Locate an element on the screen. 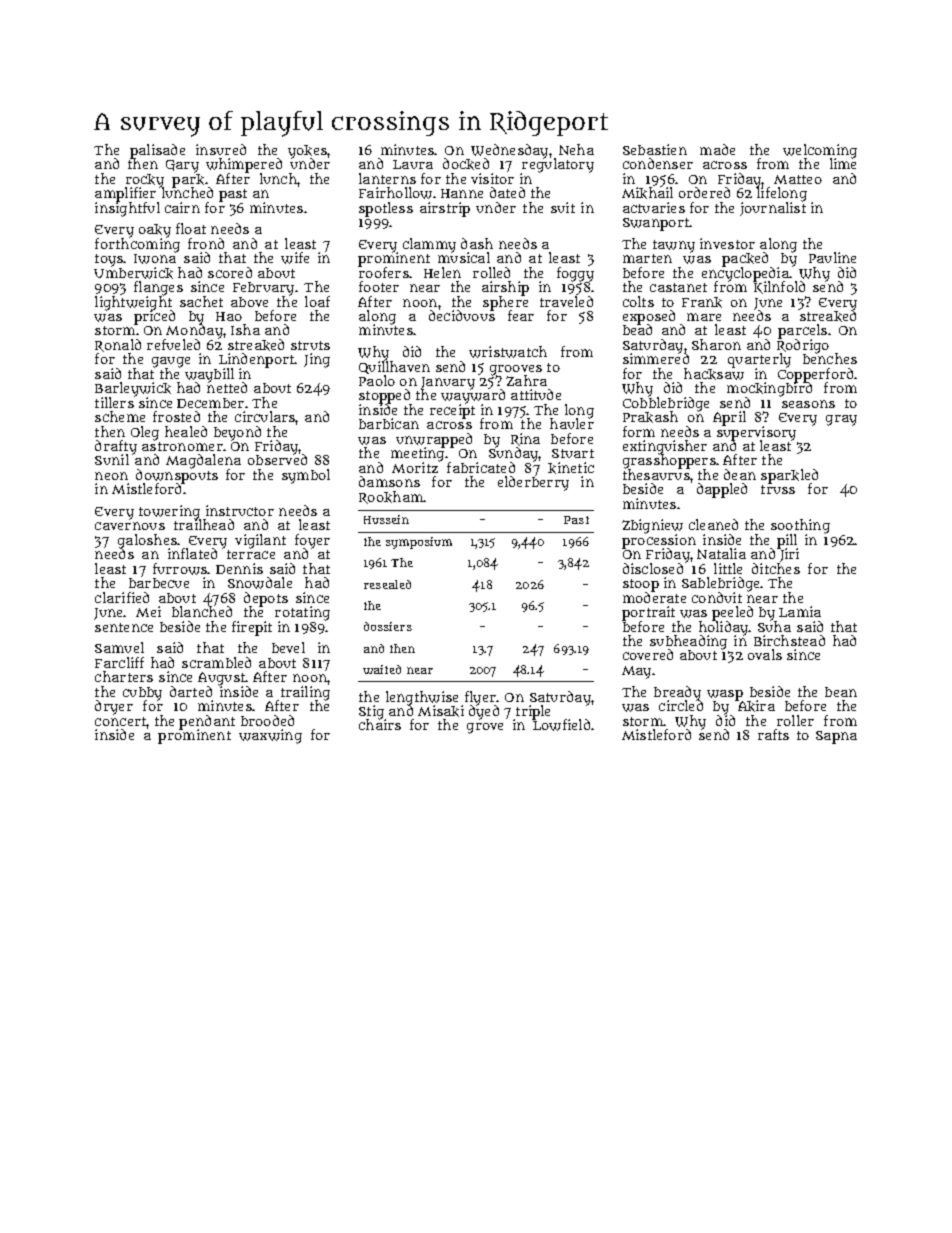 The height and width of the screenshot is (1233, 952). made is located at coordinates (717, 149).
